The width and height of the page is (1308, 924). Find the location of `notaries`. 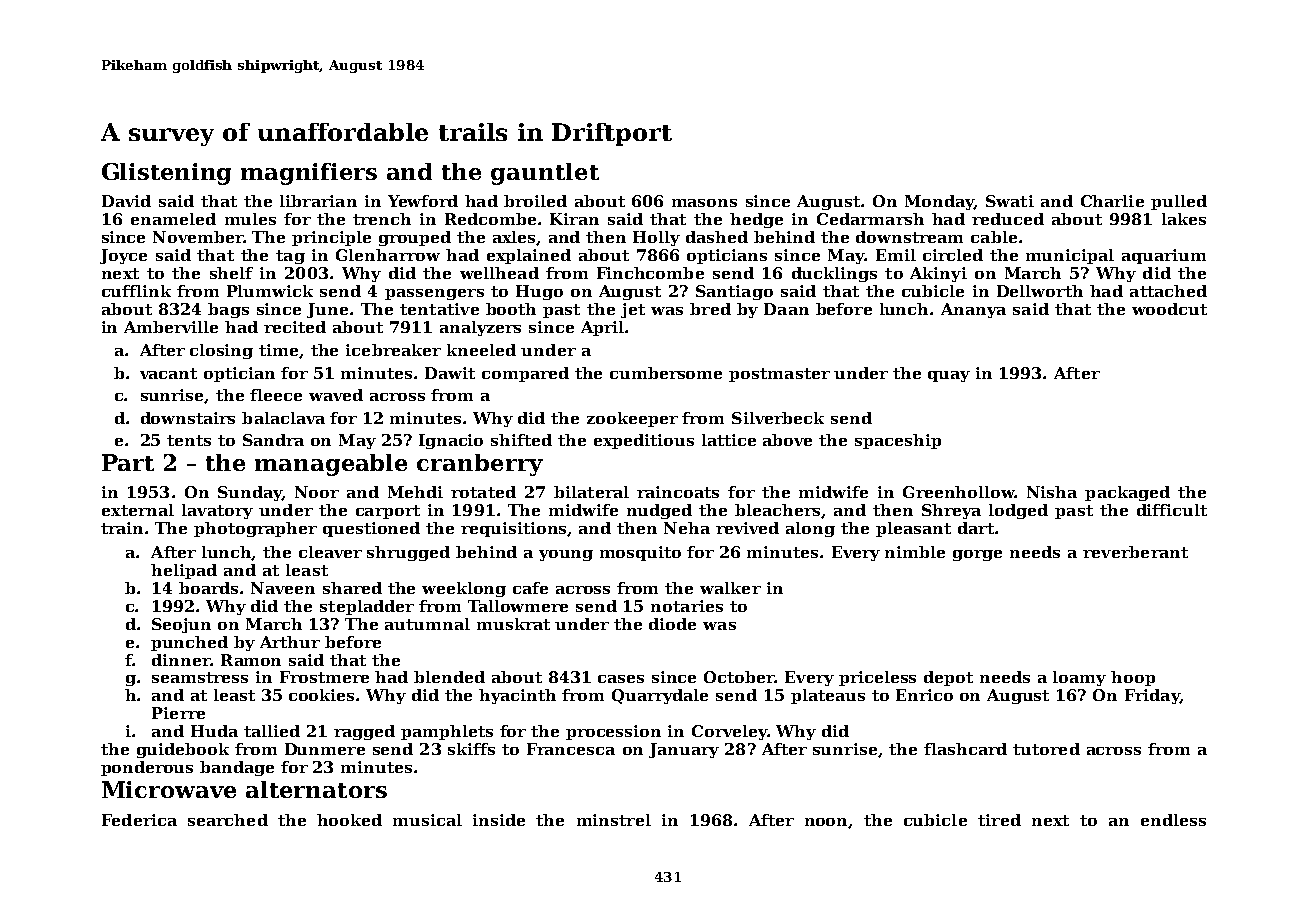

notaries is located at coordinates (687, 606).
